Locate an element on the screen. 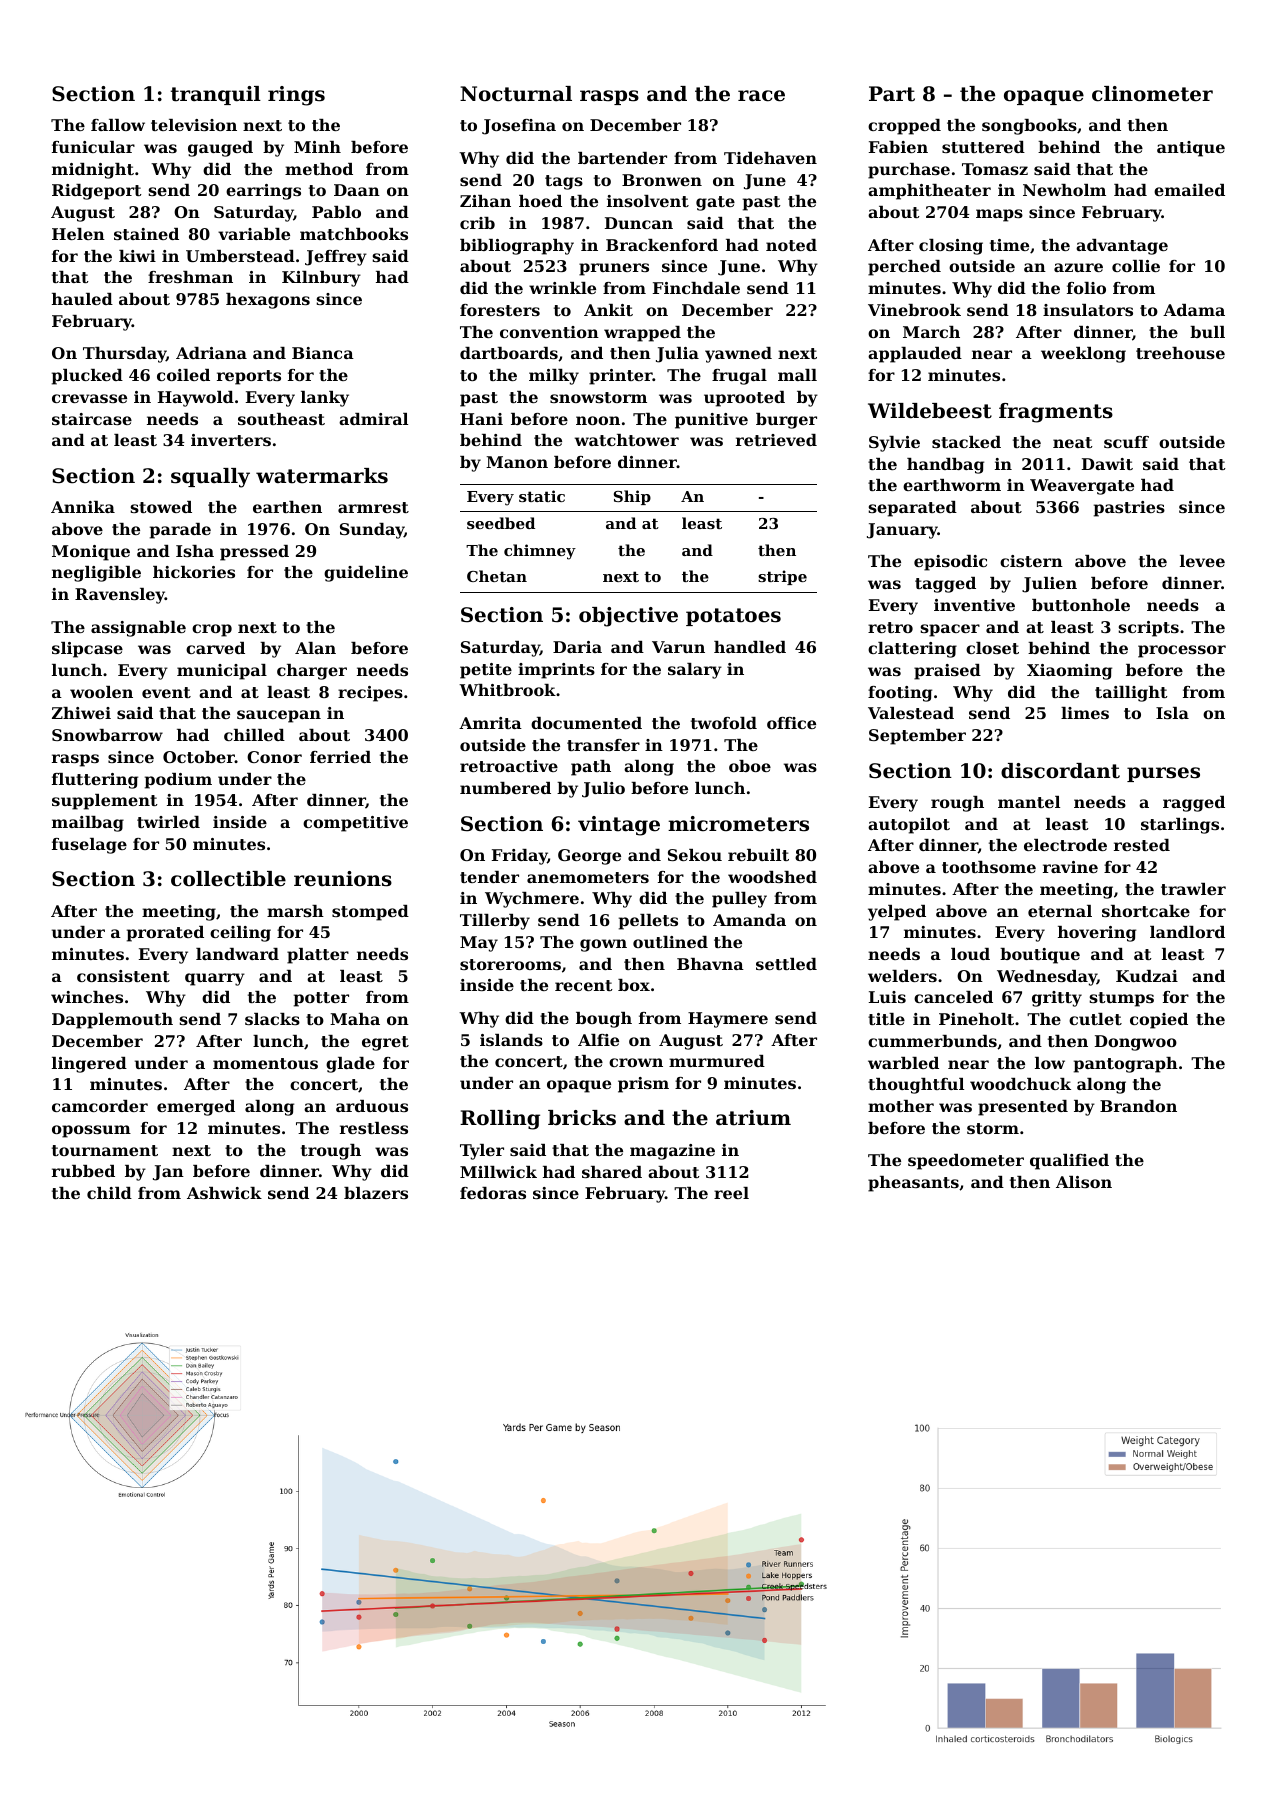  discordant is located at coordinates (1060, 771).
